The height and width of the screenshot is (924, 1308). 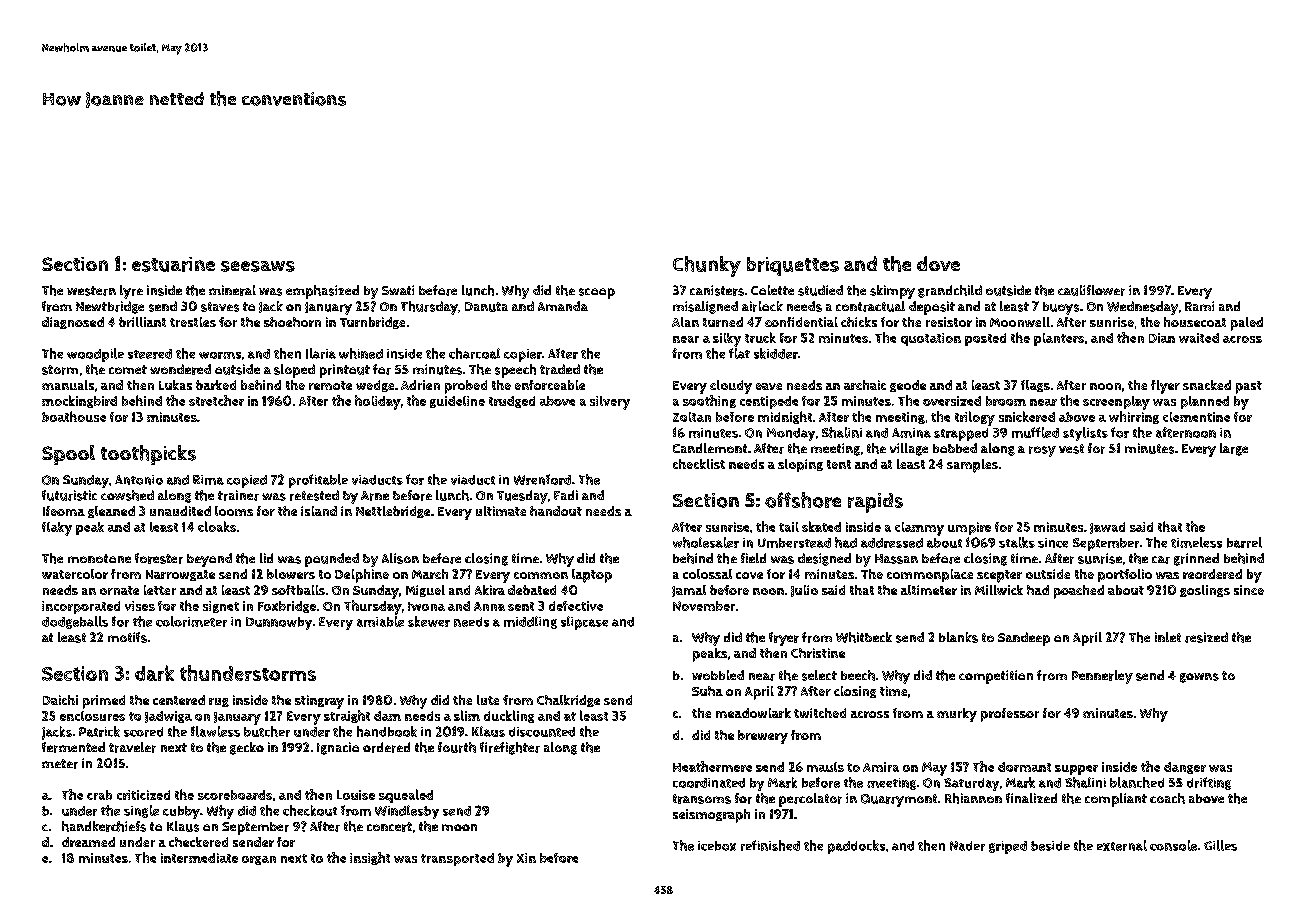 What do you see at coordinates (215, 731) in the screenshot?
I see `flawless` at bounding box center [215, 731].
